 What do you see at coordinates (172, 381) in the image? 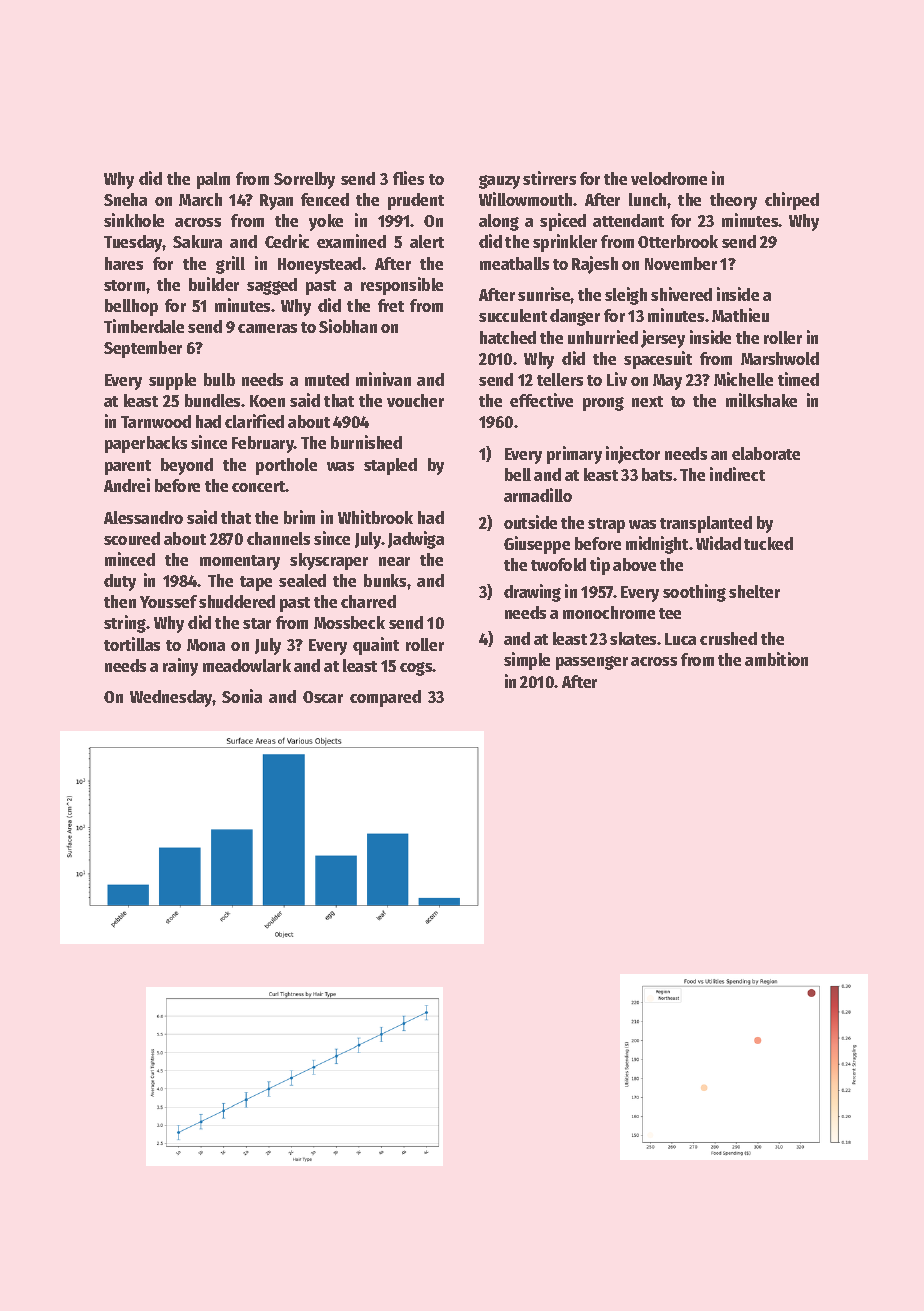
I see `supple` at bounding box center [172, 381].
